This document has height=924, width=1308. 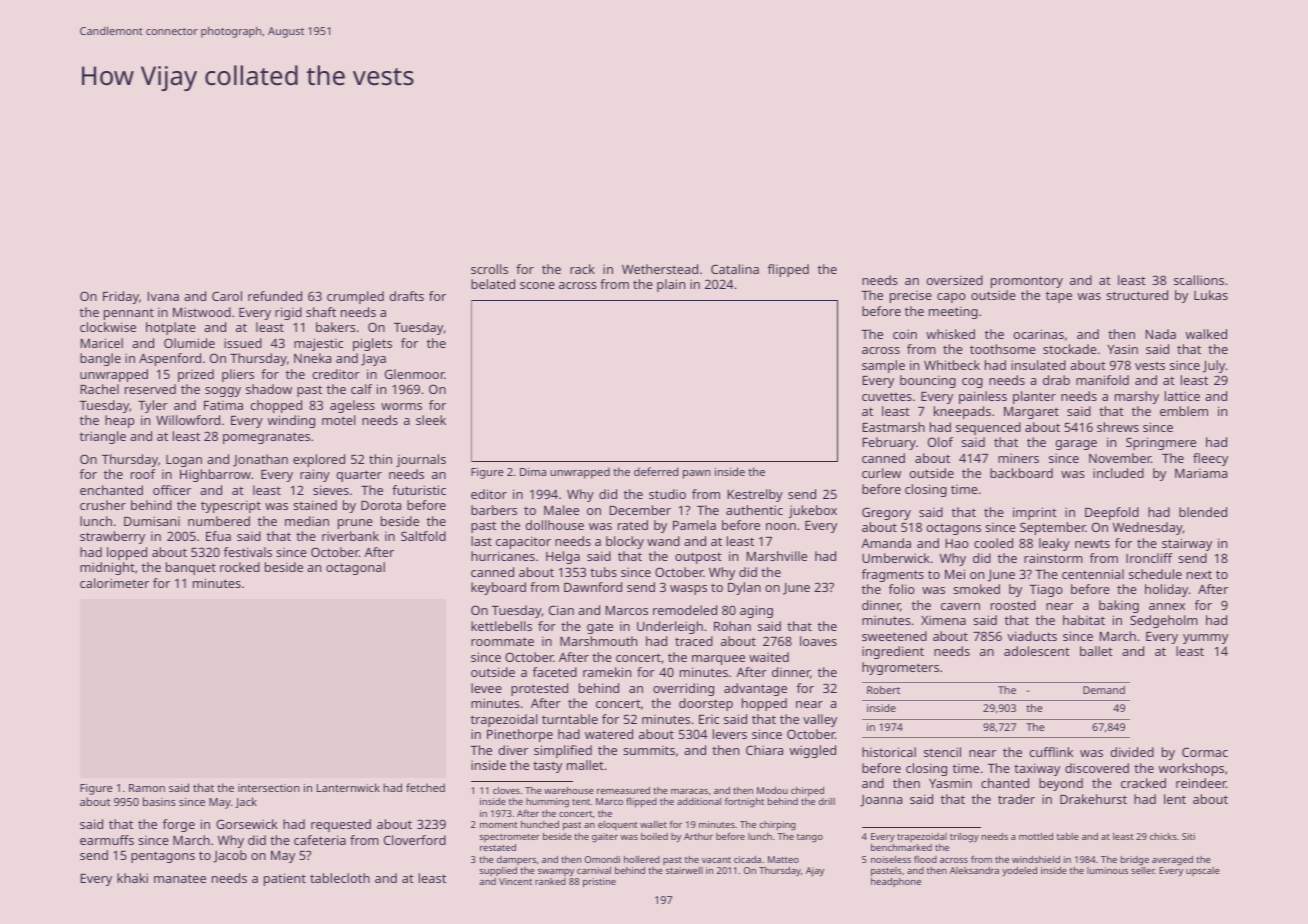 I want to click on protested, so click(x=539, y=689).
